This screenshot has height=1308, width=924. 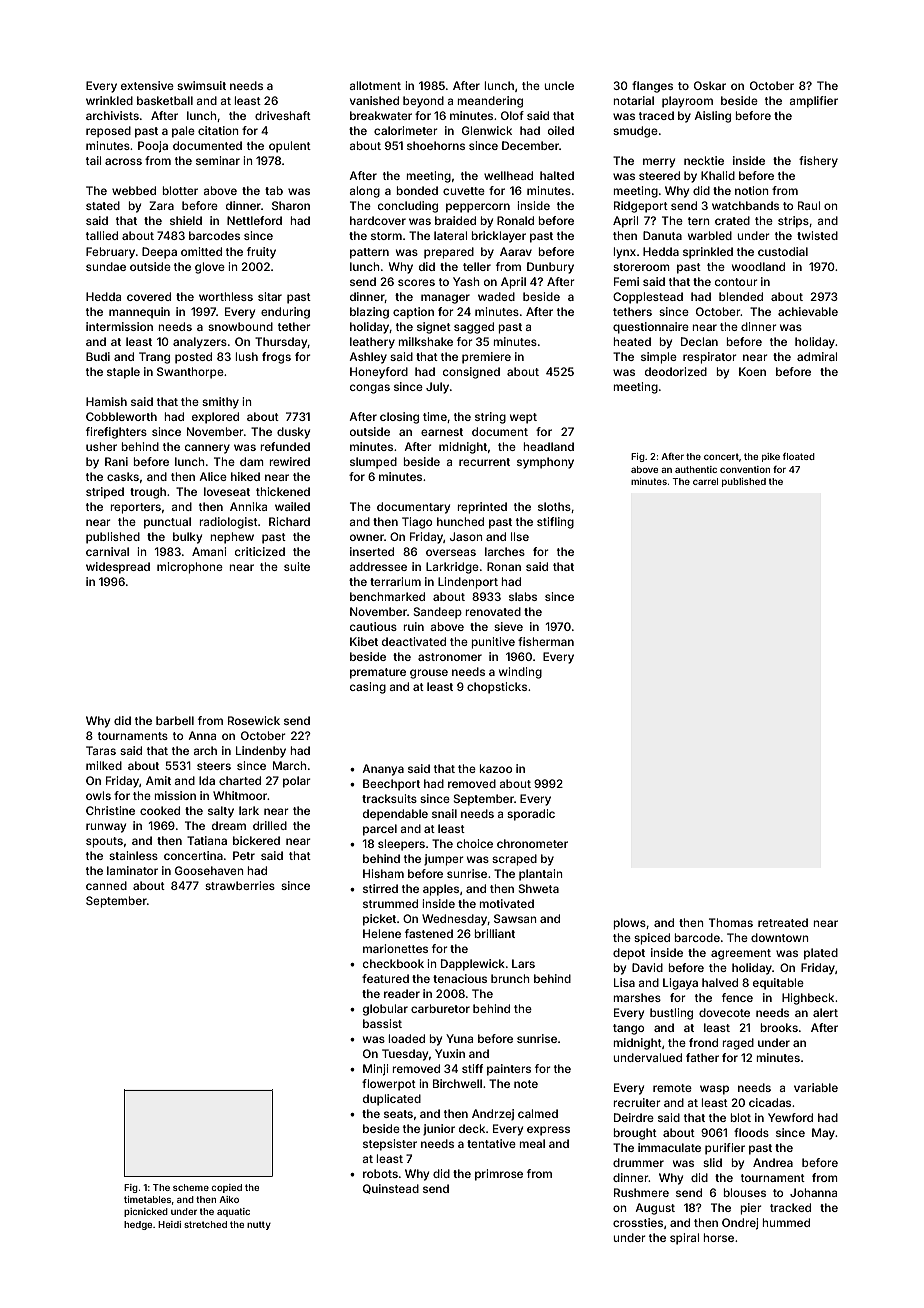 I want to click on allotment, so click(x=375, y=85).
